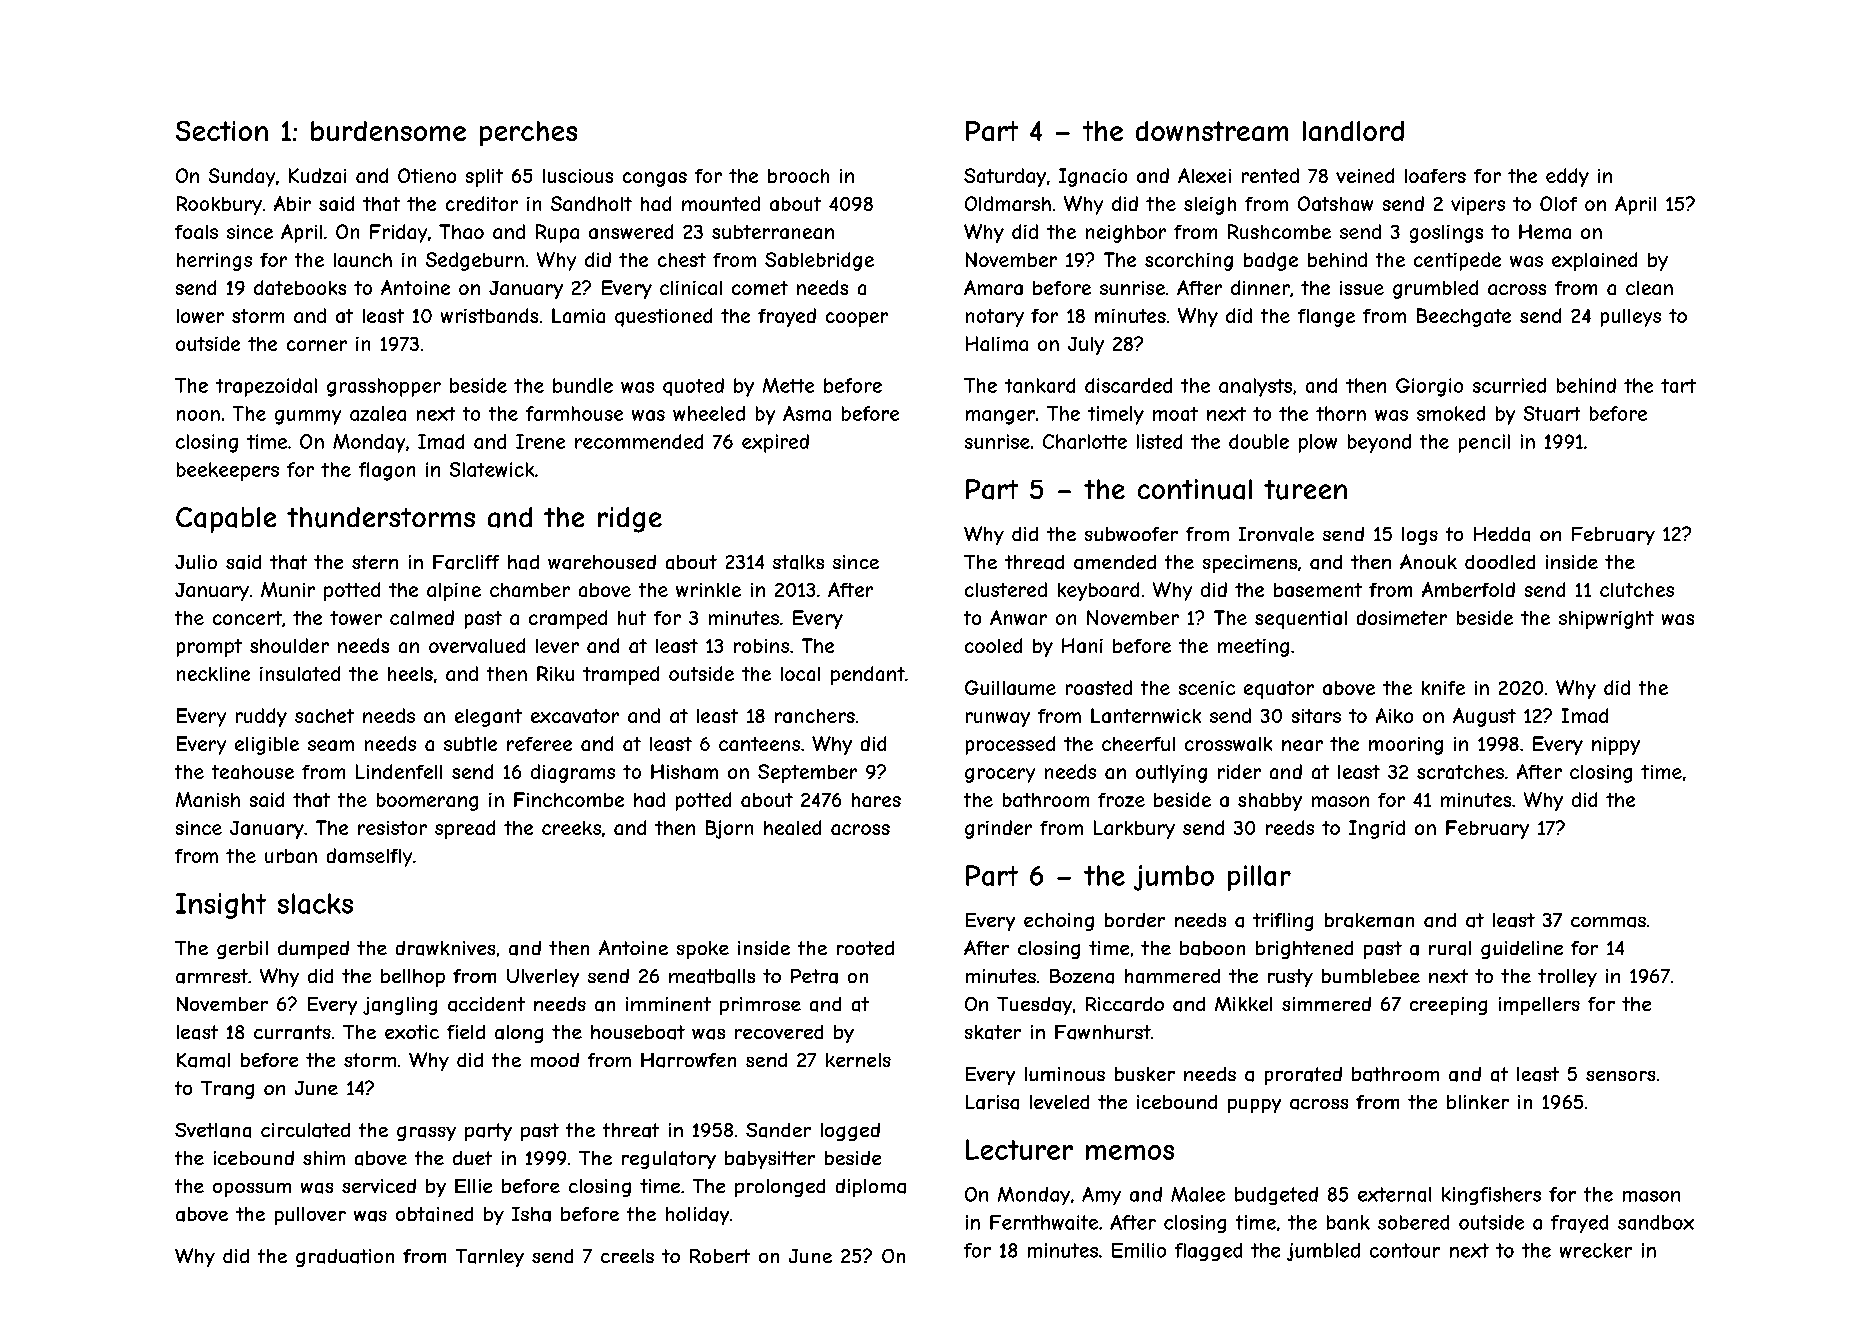 The image size is (1874, 1325). I want to click on simmered, so click(1326, 1004).
